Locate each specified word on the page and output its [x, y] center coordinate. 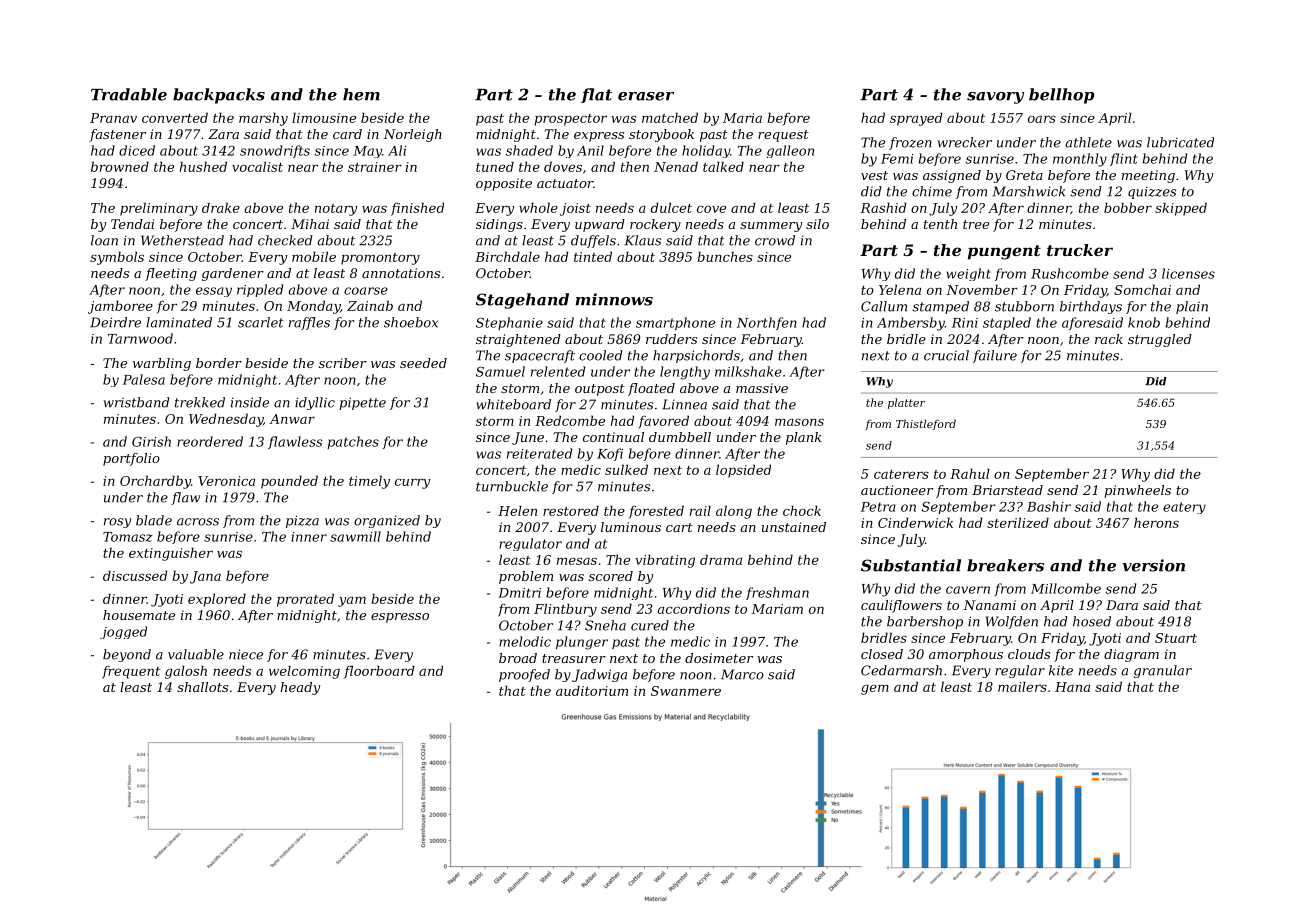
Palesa [144, 379]
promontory [380, 259]
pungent [1004, 252]
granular [1163, 671]
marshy [263, 119]
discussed [135, 575]
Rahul [970, 473]
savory [995, 98]
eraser [646, 96]
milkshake [748, 371]
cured [650, 625]
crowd [775, 240]
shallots [202, 687]
